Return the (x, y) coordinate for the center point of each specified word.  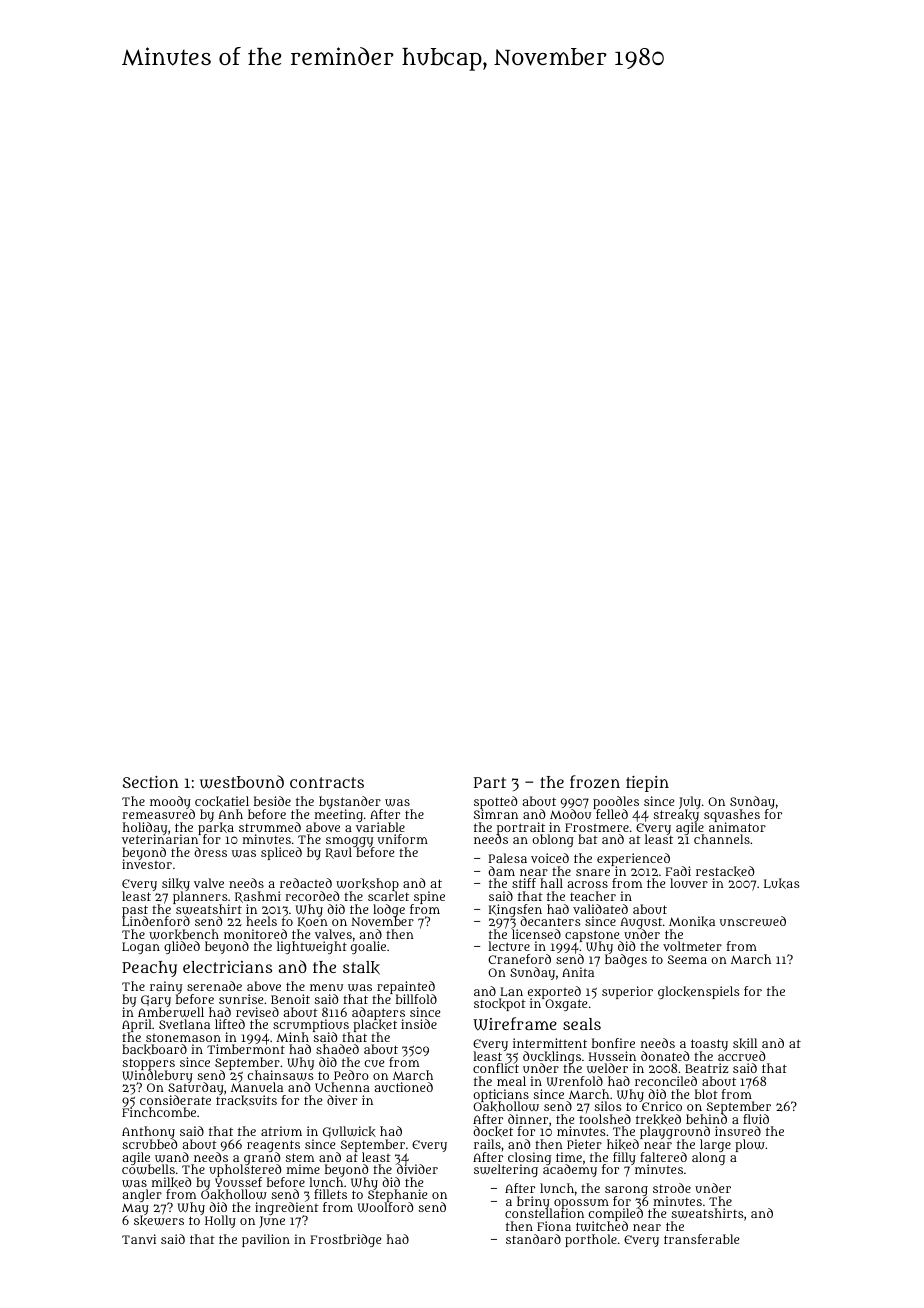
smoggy (350, 842)
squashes (732, 815)
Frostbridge (345, 1240)
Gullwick (349, 1132)
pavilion (266, 1240)
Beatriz (707, 1068)
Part (490, 782)
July (690, 803)
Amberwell (171, 1013)
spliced (281, 853)
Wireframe (515, 1024)
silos (608, 1106)
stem (300, 1157)
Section (151, 782)
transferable (701, 1239)
